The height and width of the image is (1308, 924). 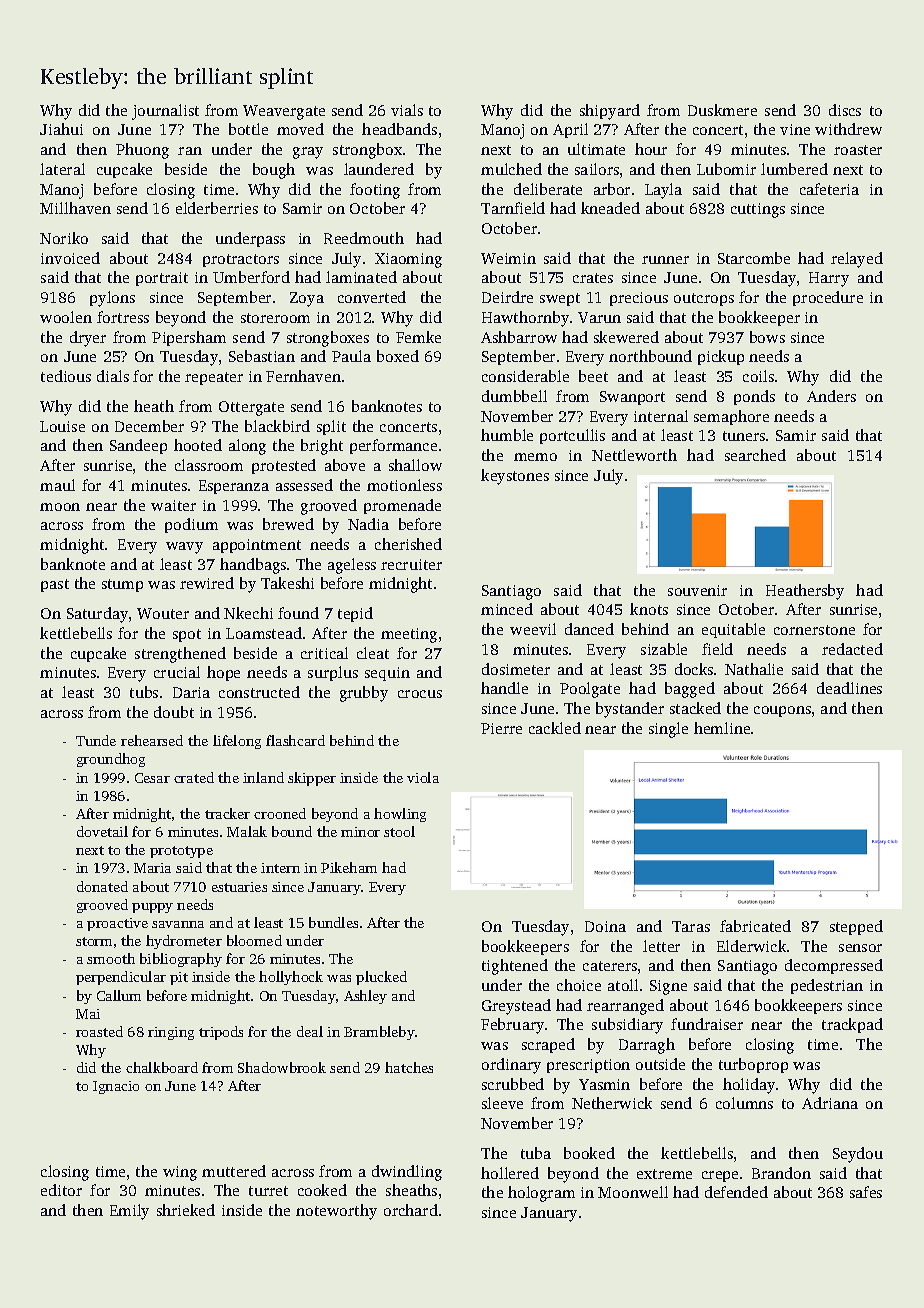 I want to click on discs, so click(x=845, y=110).
